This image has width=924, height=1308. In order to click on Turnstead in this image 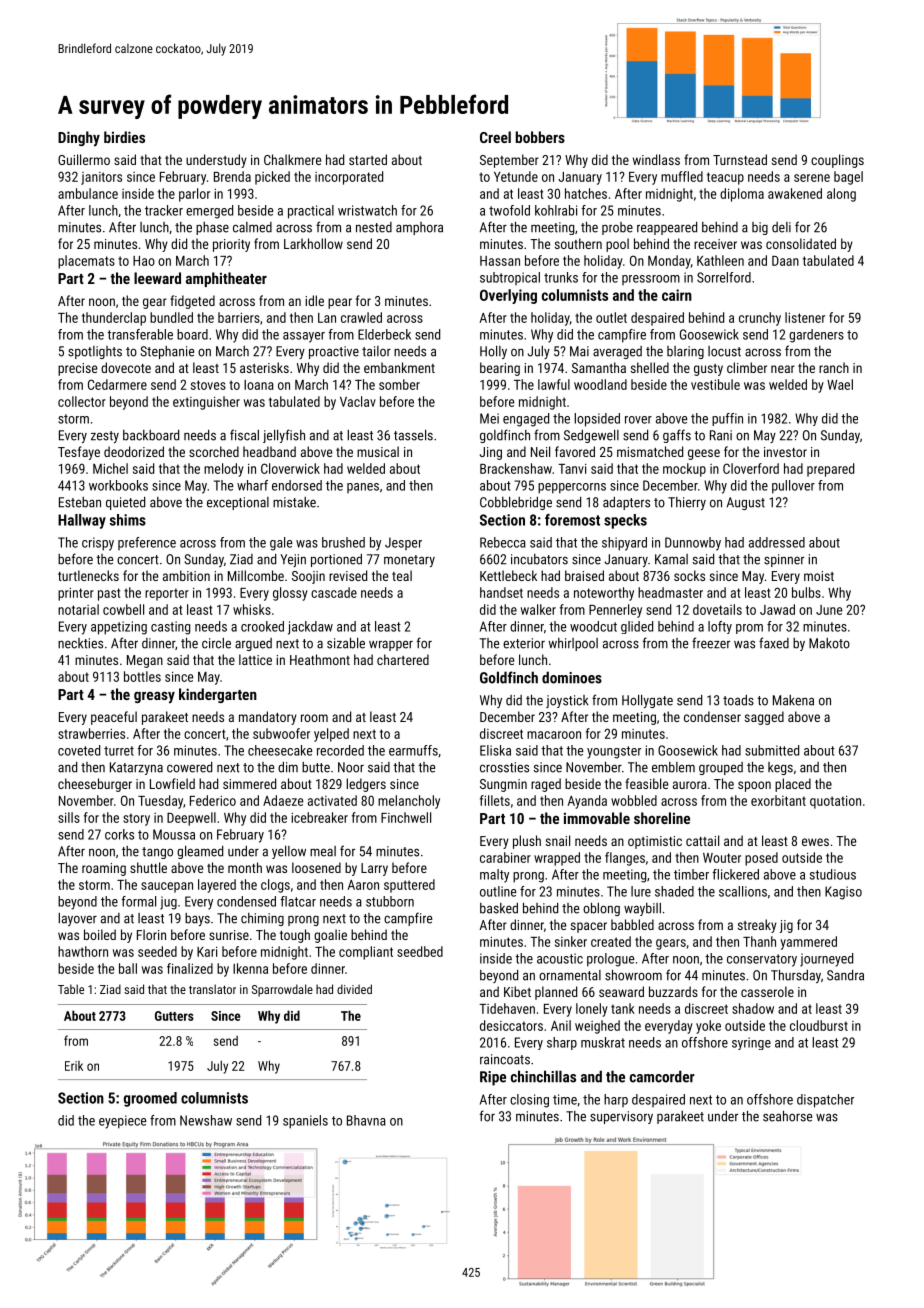, I will do `click(740, 159)`.
